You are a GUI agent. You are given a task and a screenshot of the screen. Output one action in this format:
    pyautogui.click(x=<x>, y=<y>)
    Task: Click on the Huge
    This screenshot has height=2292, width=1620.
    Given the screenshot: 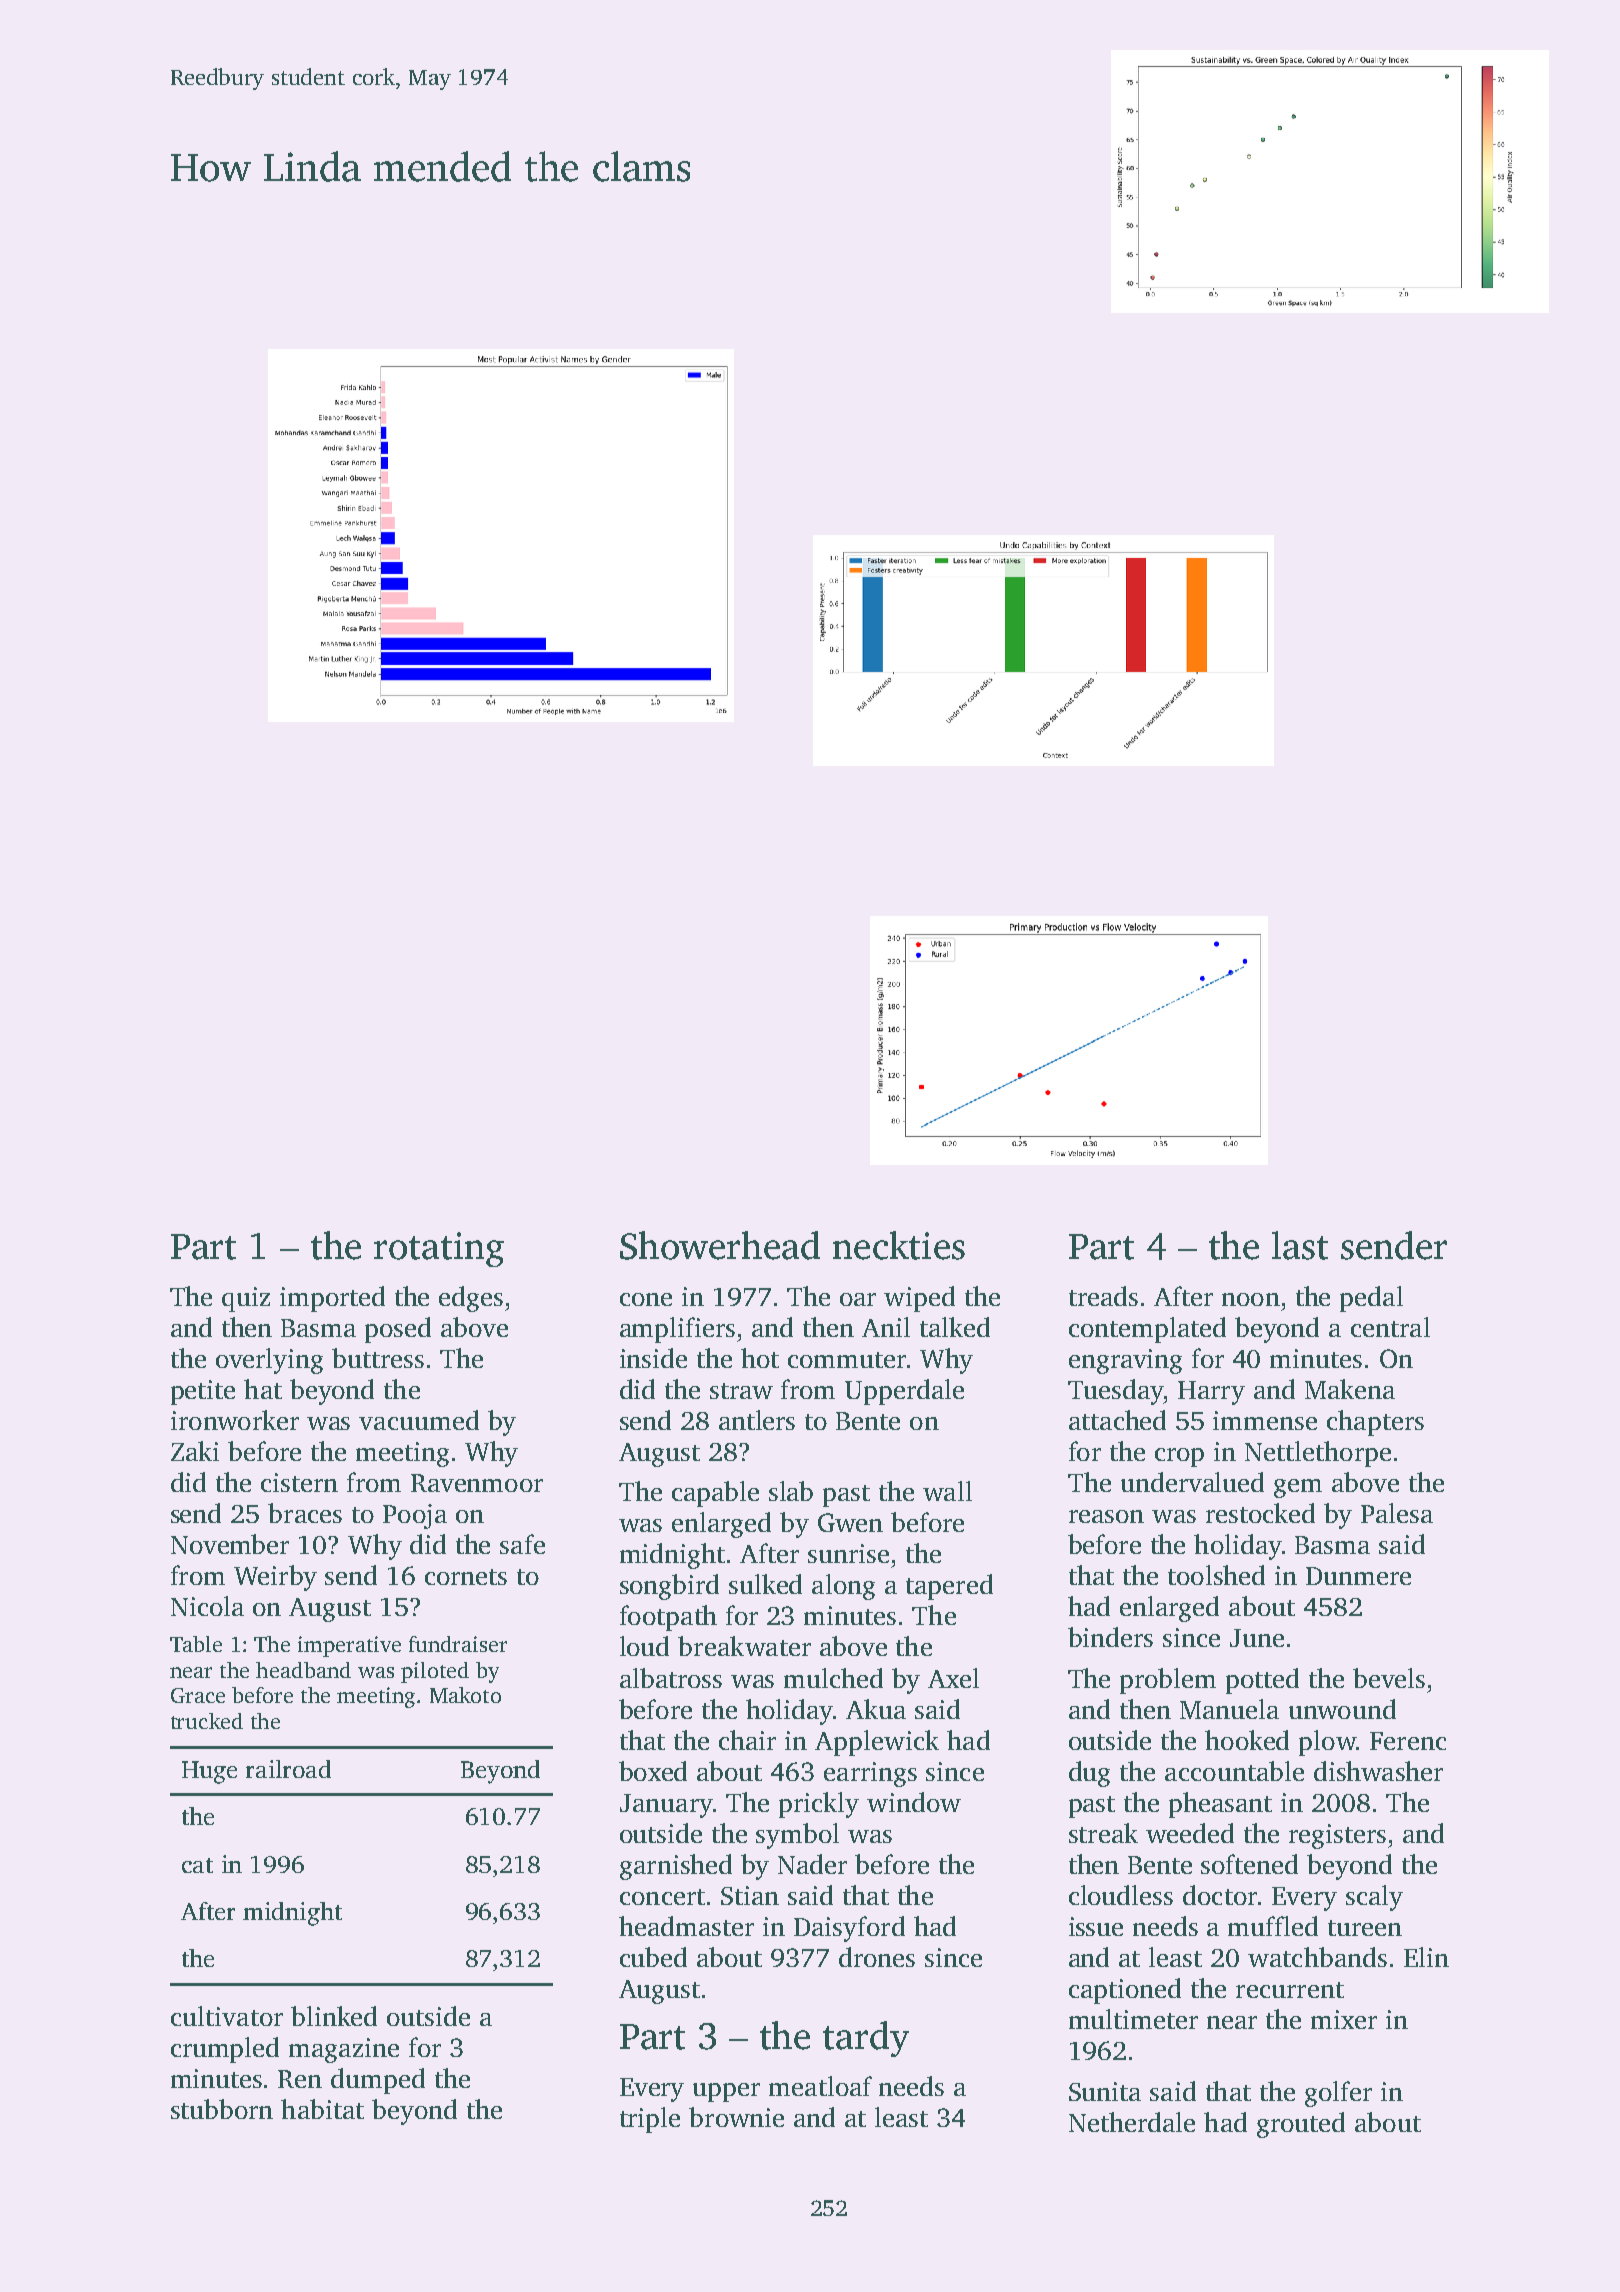 What is the action you would take?
    pyautogui.click(x=209, y=1772)
